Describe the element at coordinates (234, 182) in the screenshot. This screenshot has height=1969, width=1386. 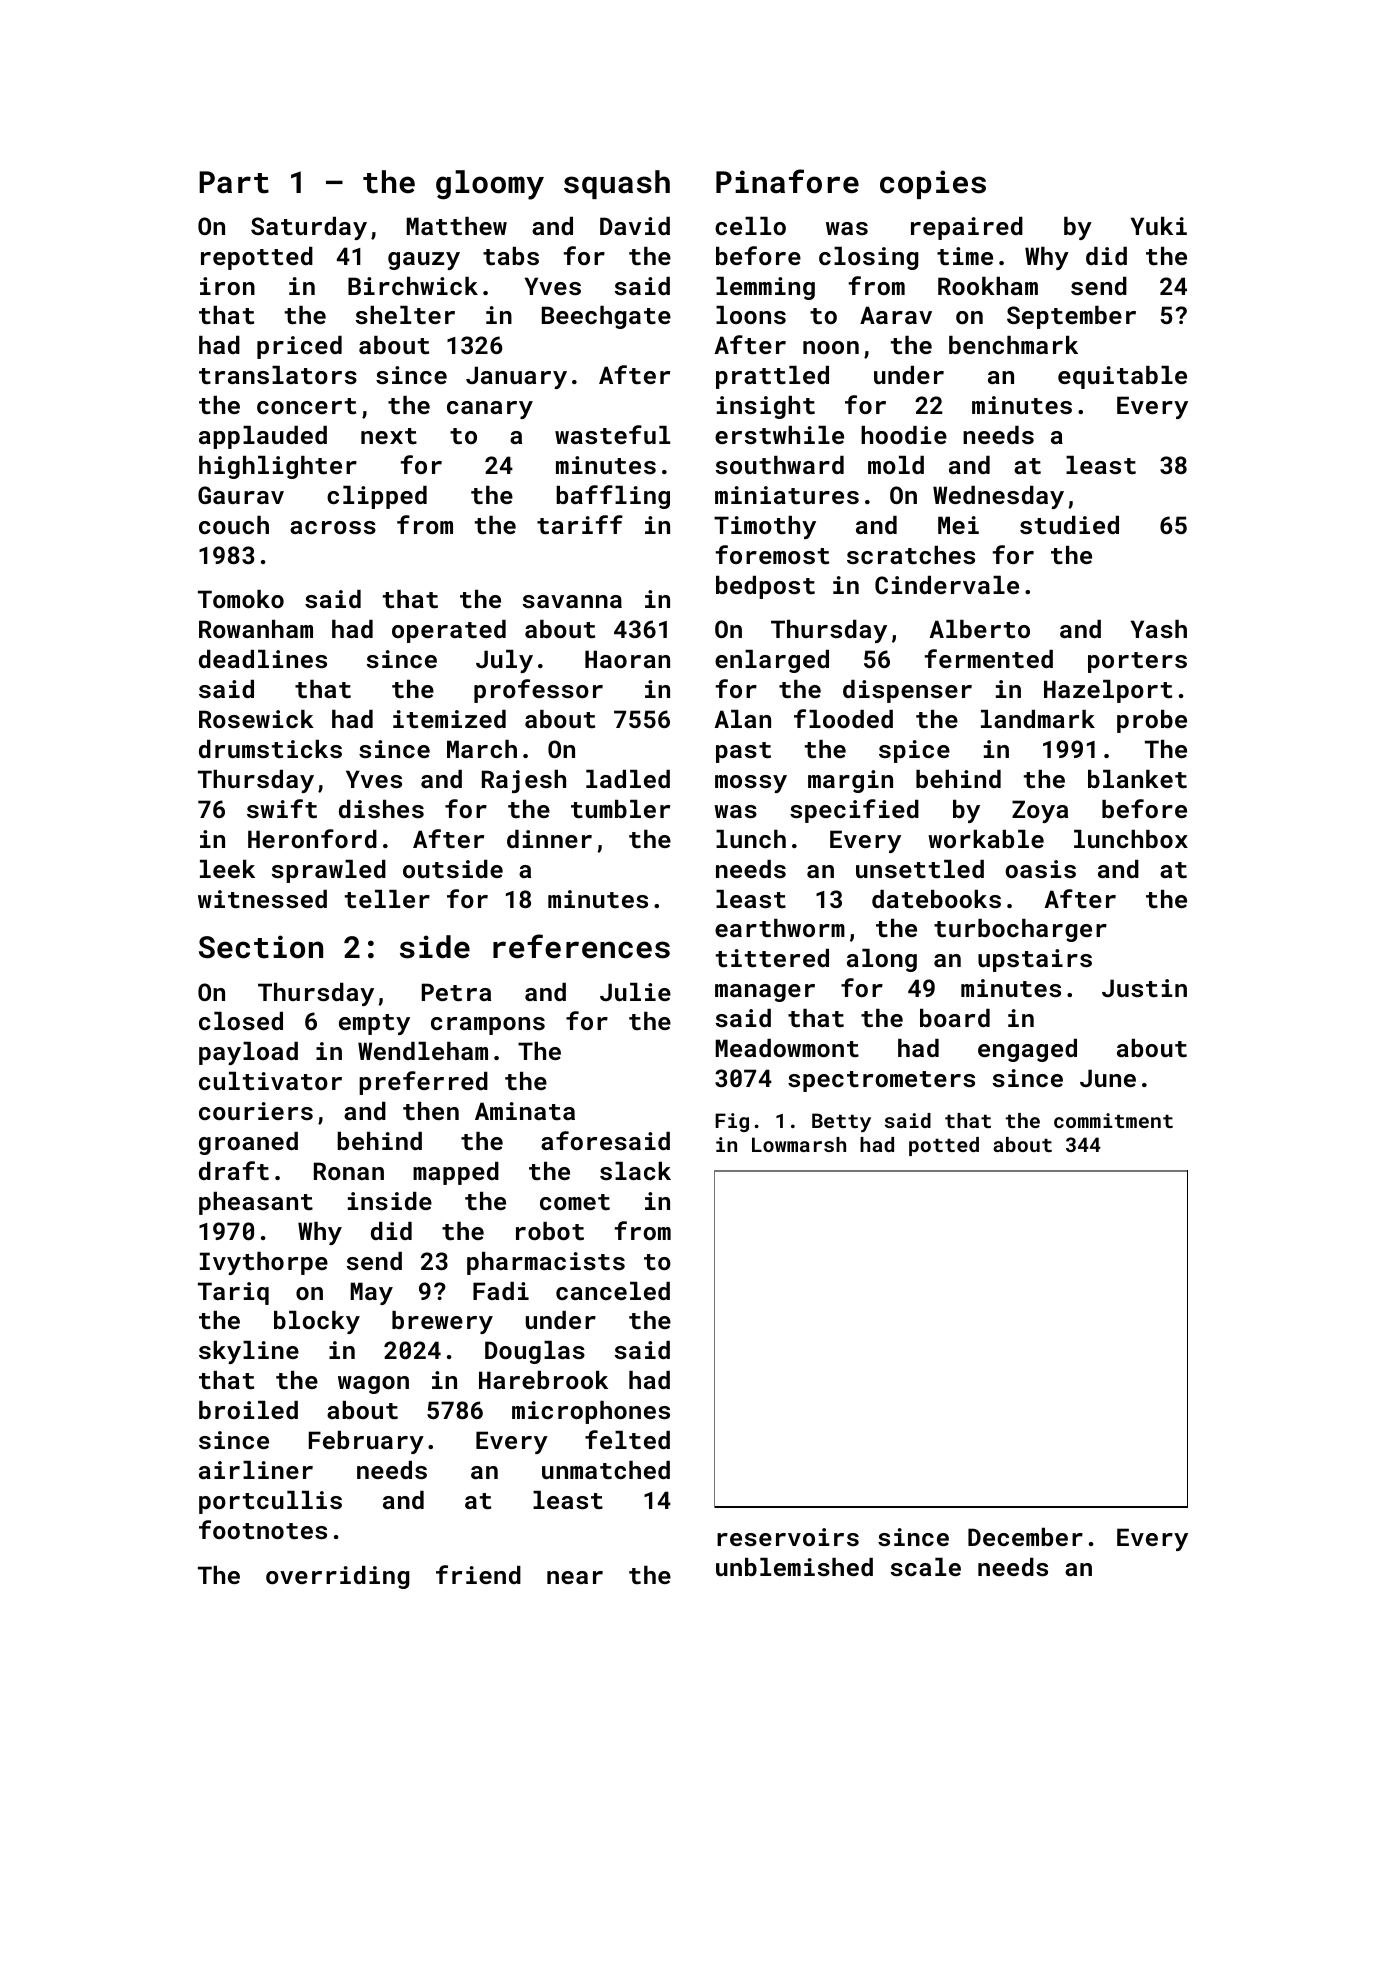
I see `Part` at that location.
